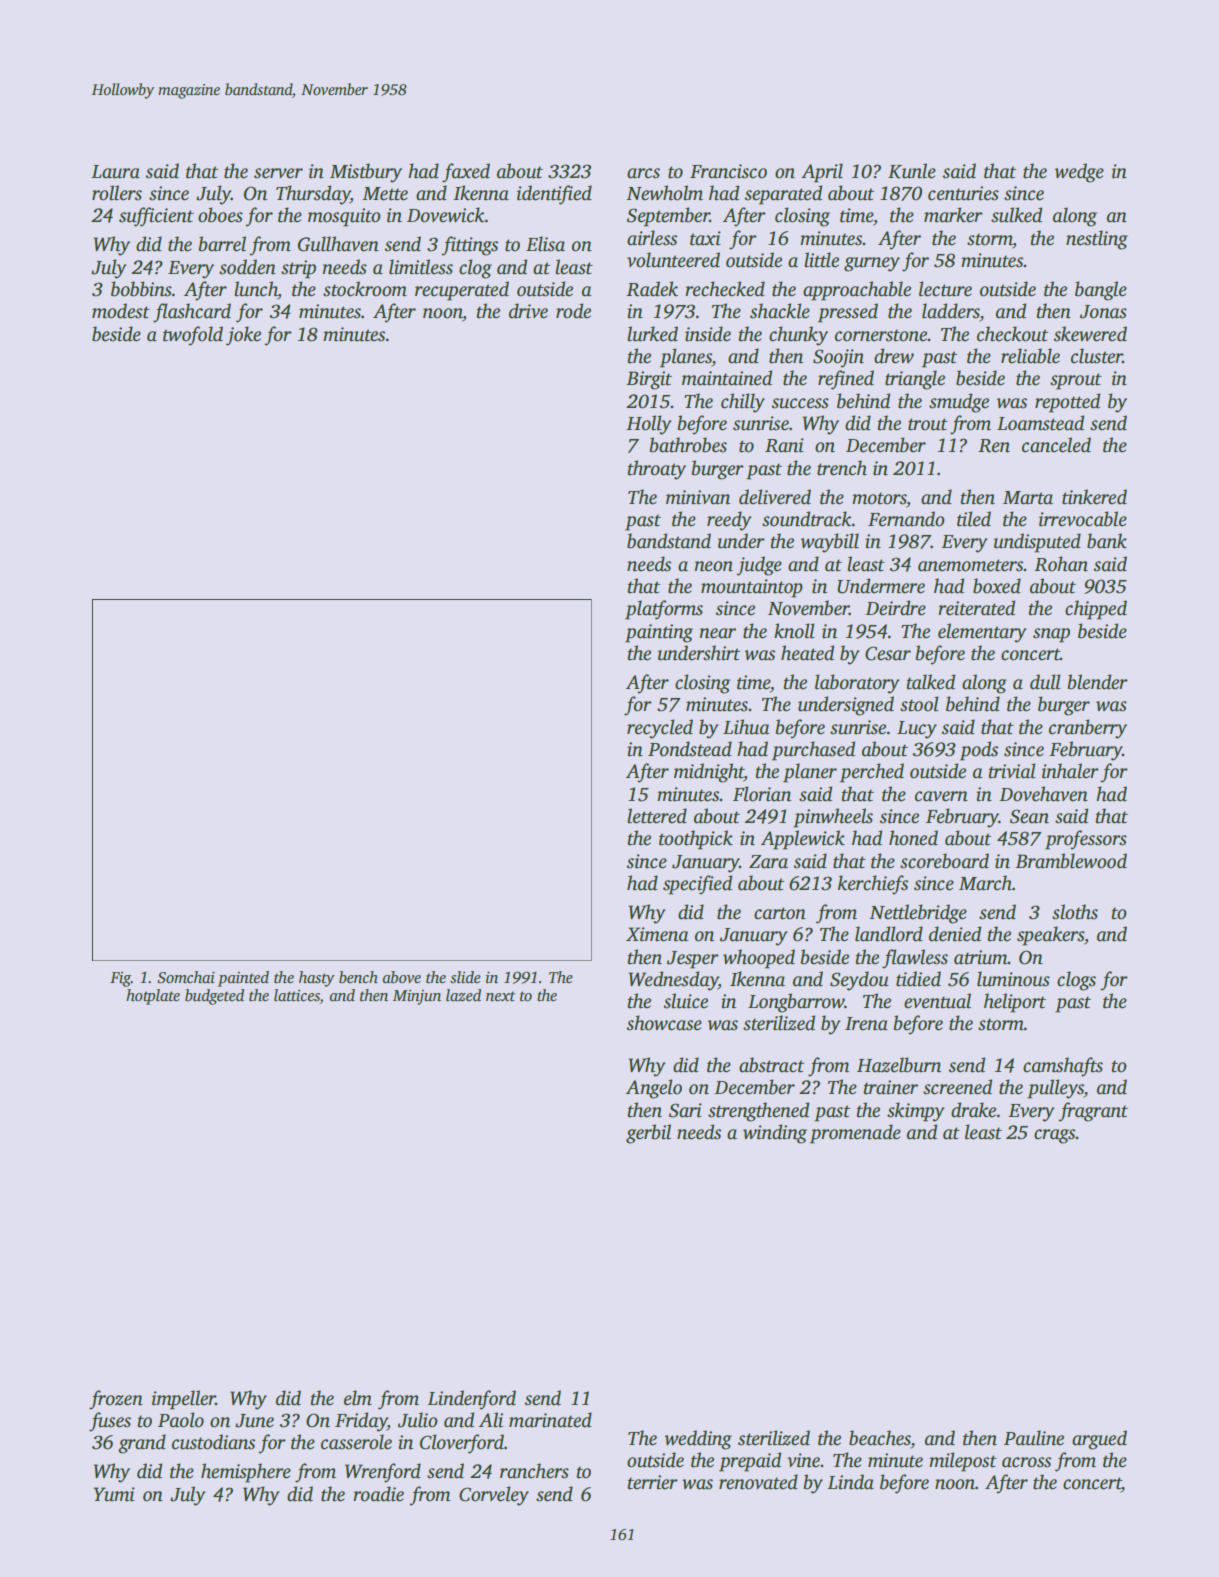 Image resolution: width=1219 pixels, height=1577 pixels. What do you see at coordinates (912, 171) in the document?
I see `Kunle` at bounding box center [912, 171].
